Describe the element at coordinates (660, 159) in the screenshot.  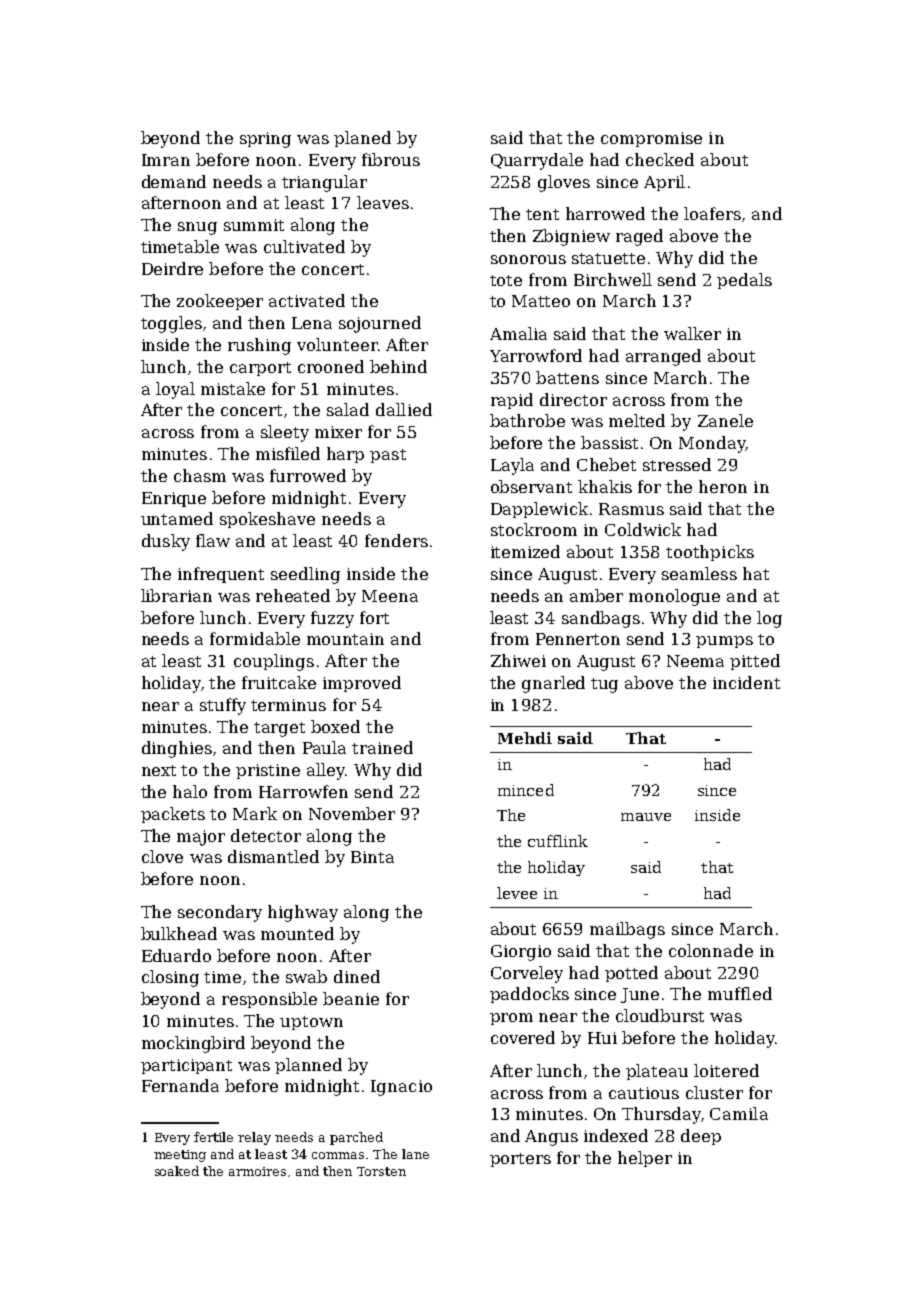
I see `checked` at that location.
